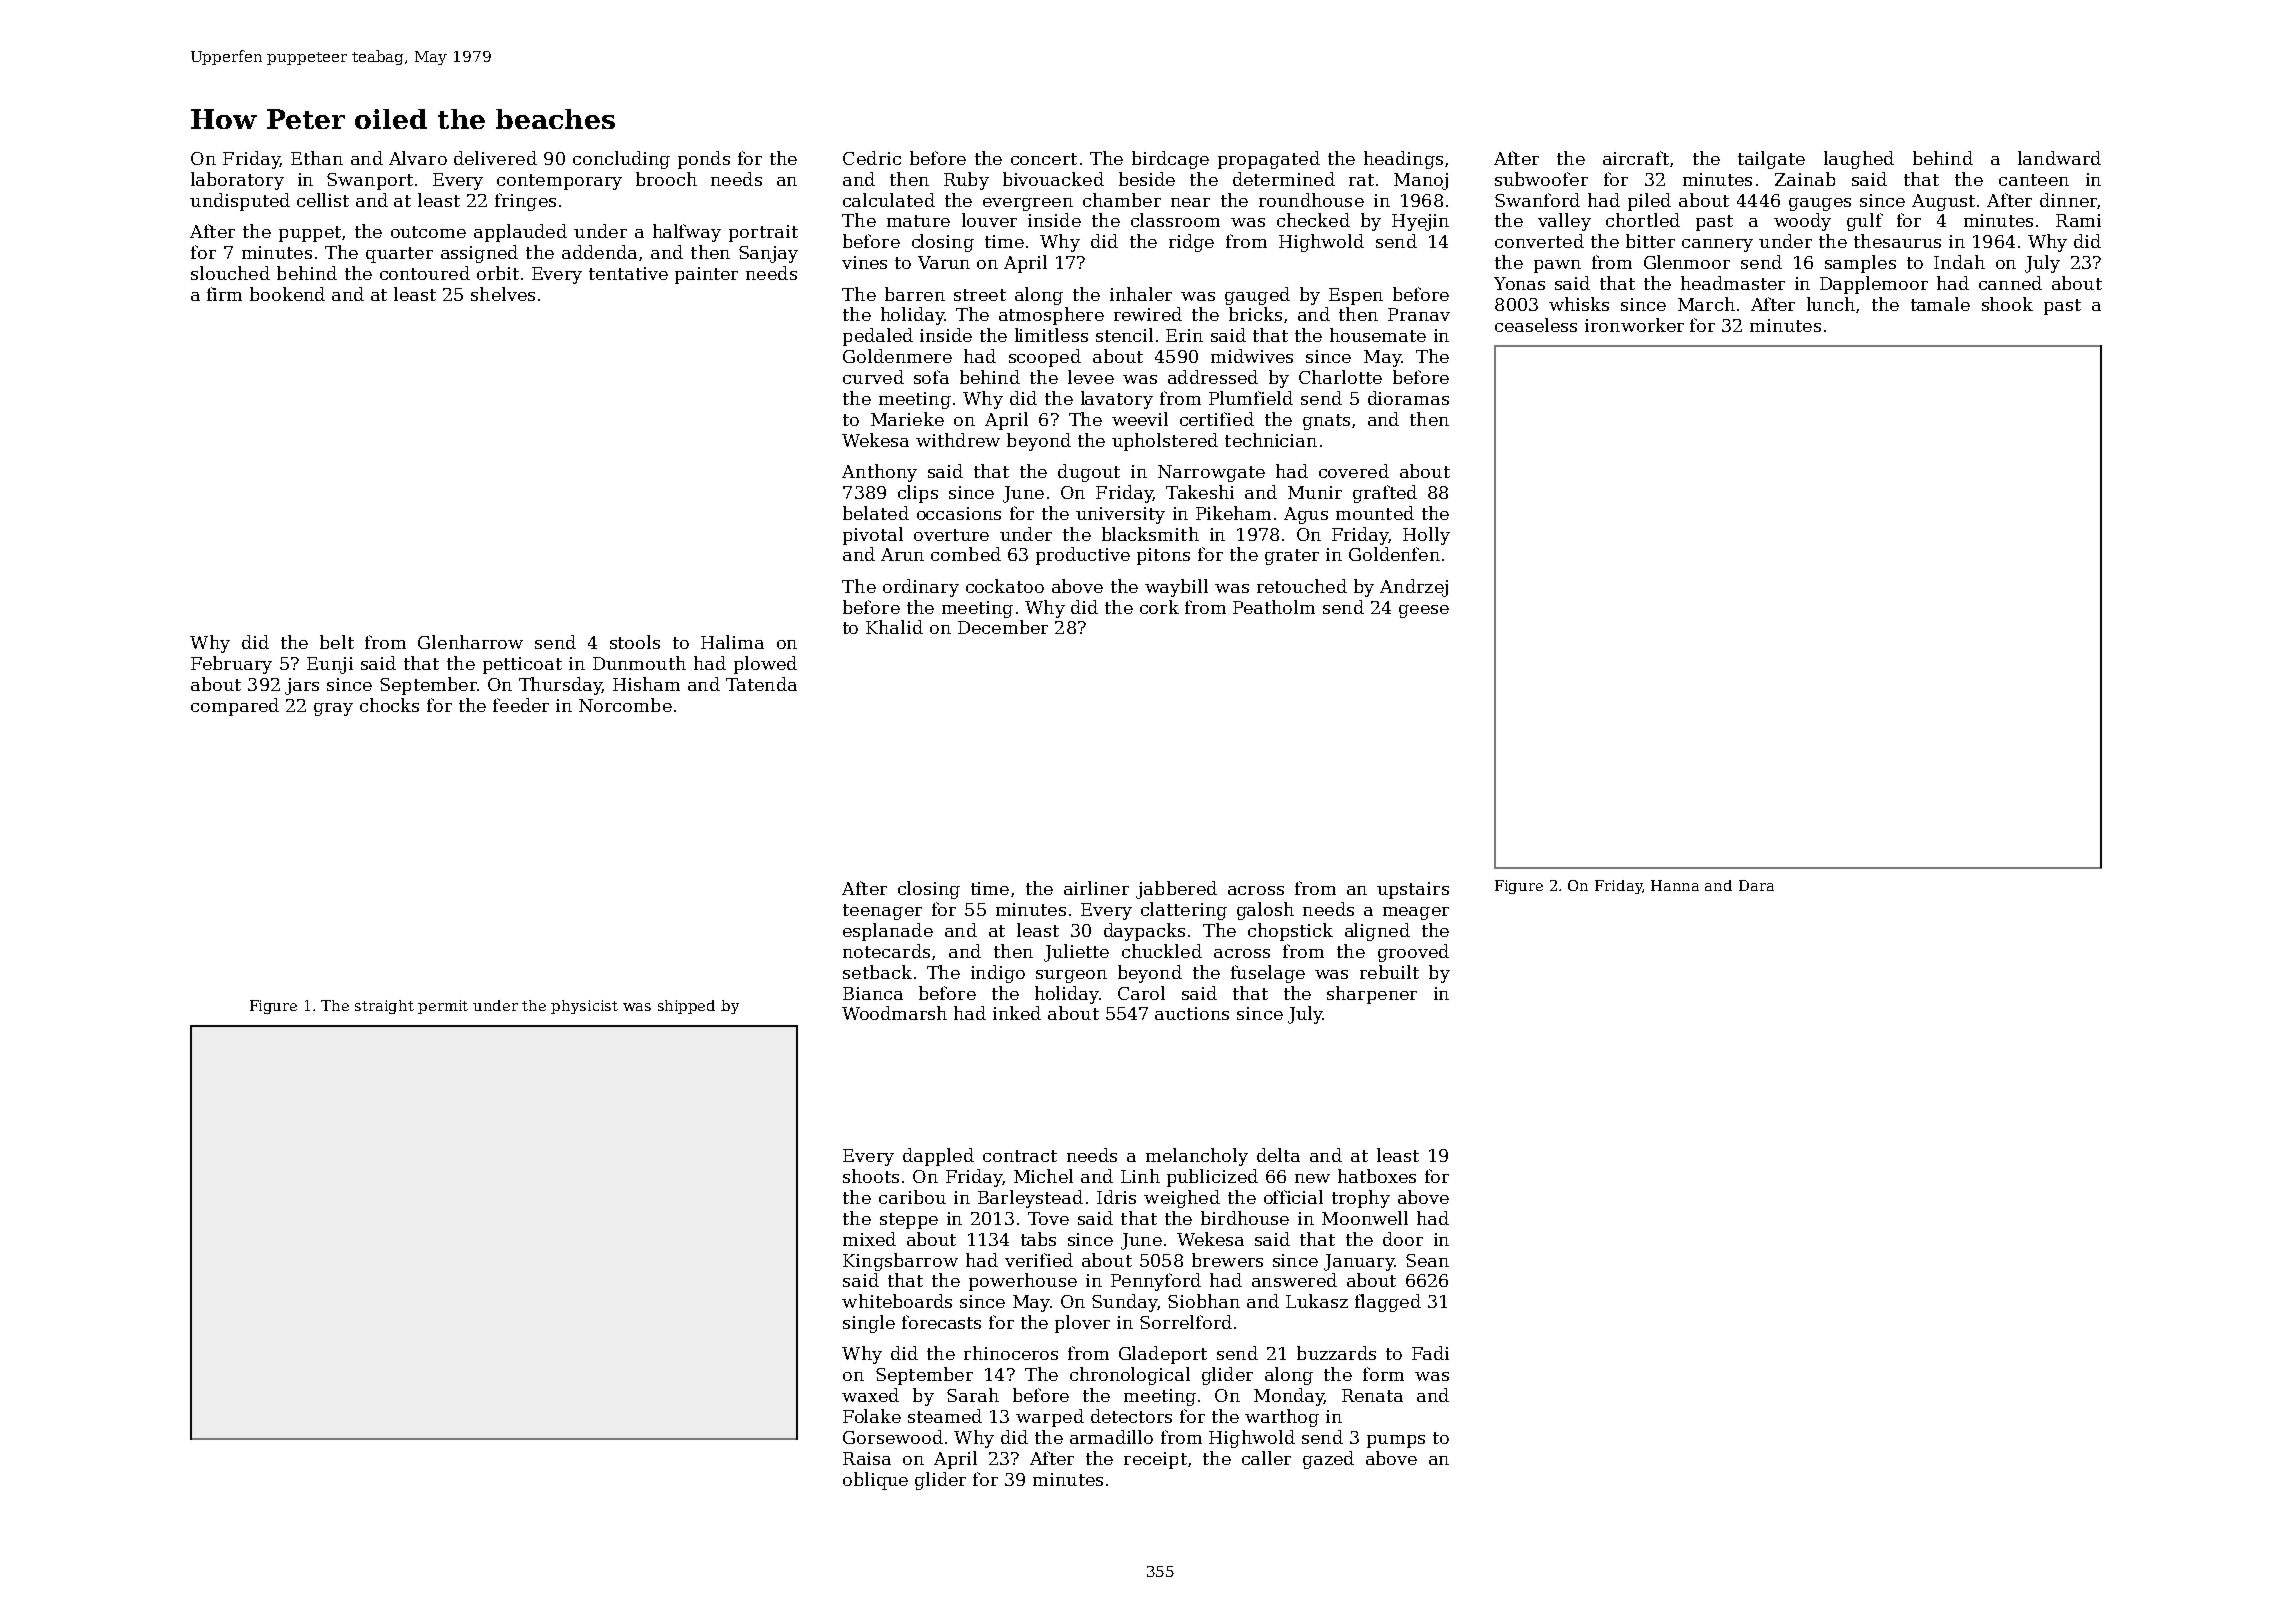  What do you see at coordinates (1426, 536) in the screenshot?
I see `Holly` at bounding box center [1426, 536].
